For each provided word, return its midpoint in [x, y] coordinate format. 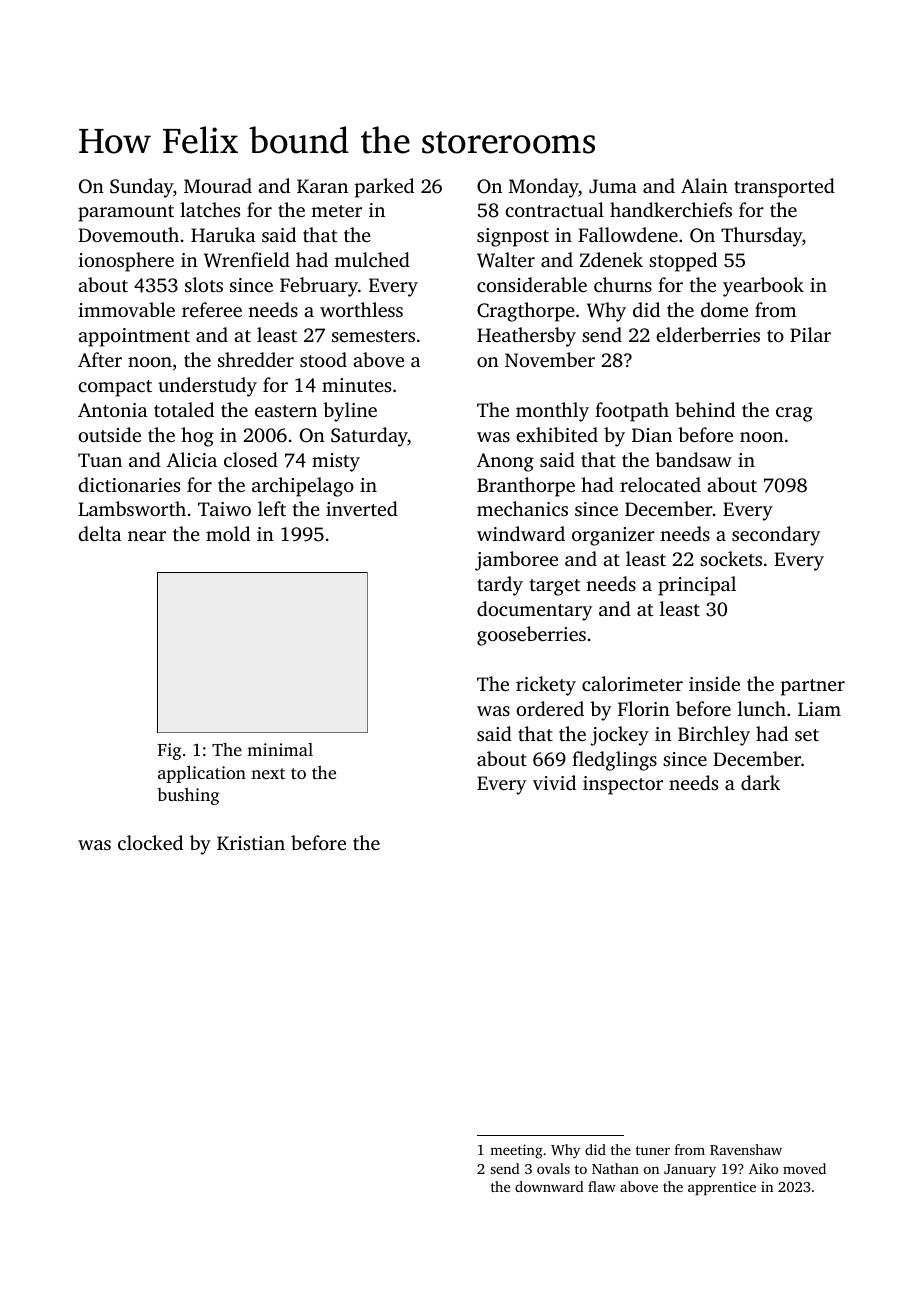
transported [784, 188]
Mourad [218, 185]
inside [714, 683]
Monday [544, 188]
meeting [516, 1151]
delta [99, 533]
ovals [553, 1168]
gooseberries [531, 636]
